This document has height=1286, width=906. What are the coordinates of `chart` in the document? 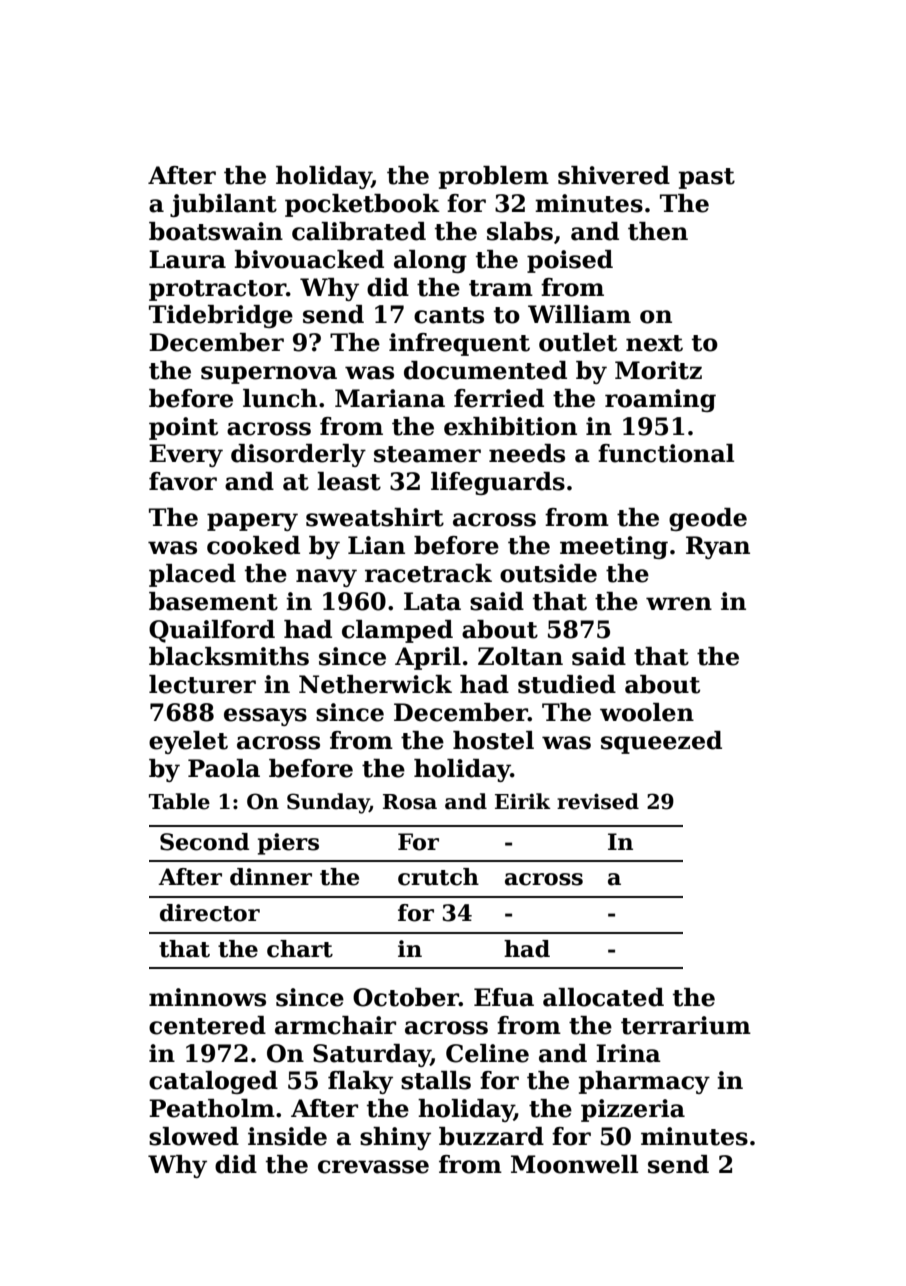 It's located at (300, 949).
